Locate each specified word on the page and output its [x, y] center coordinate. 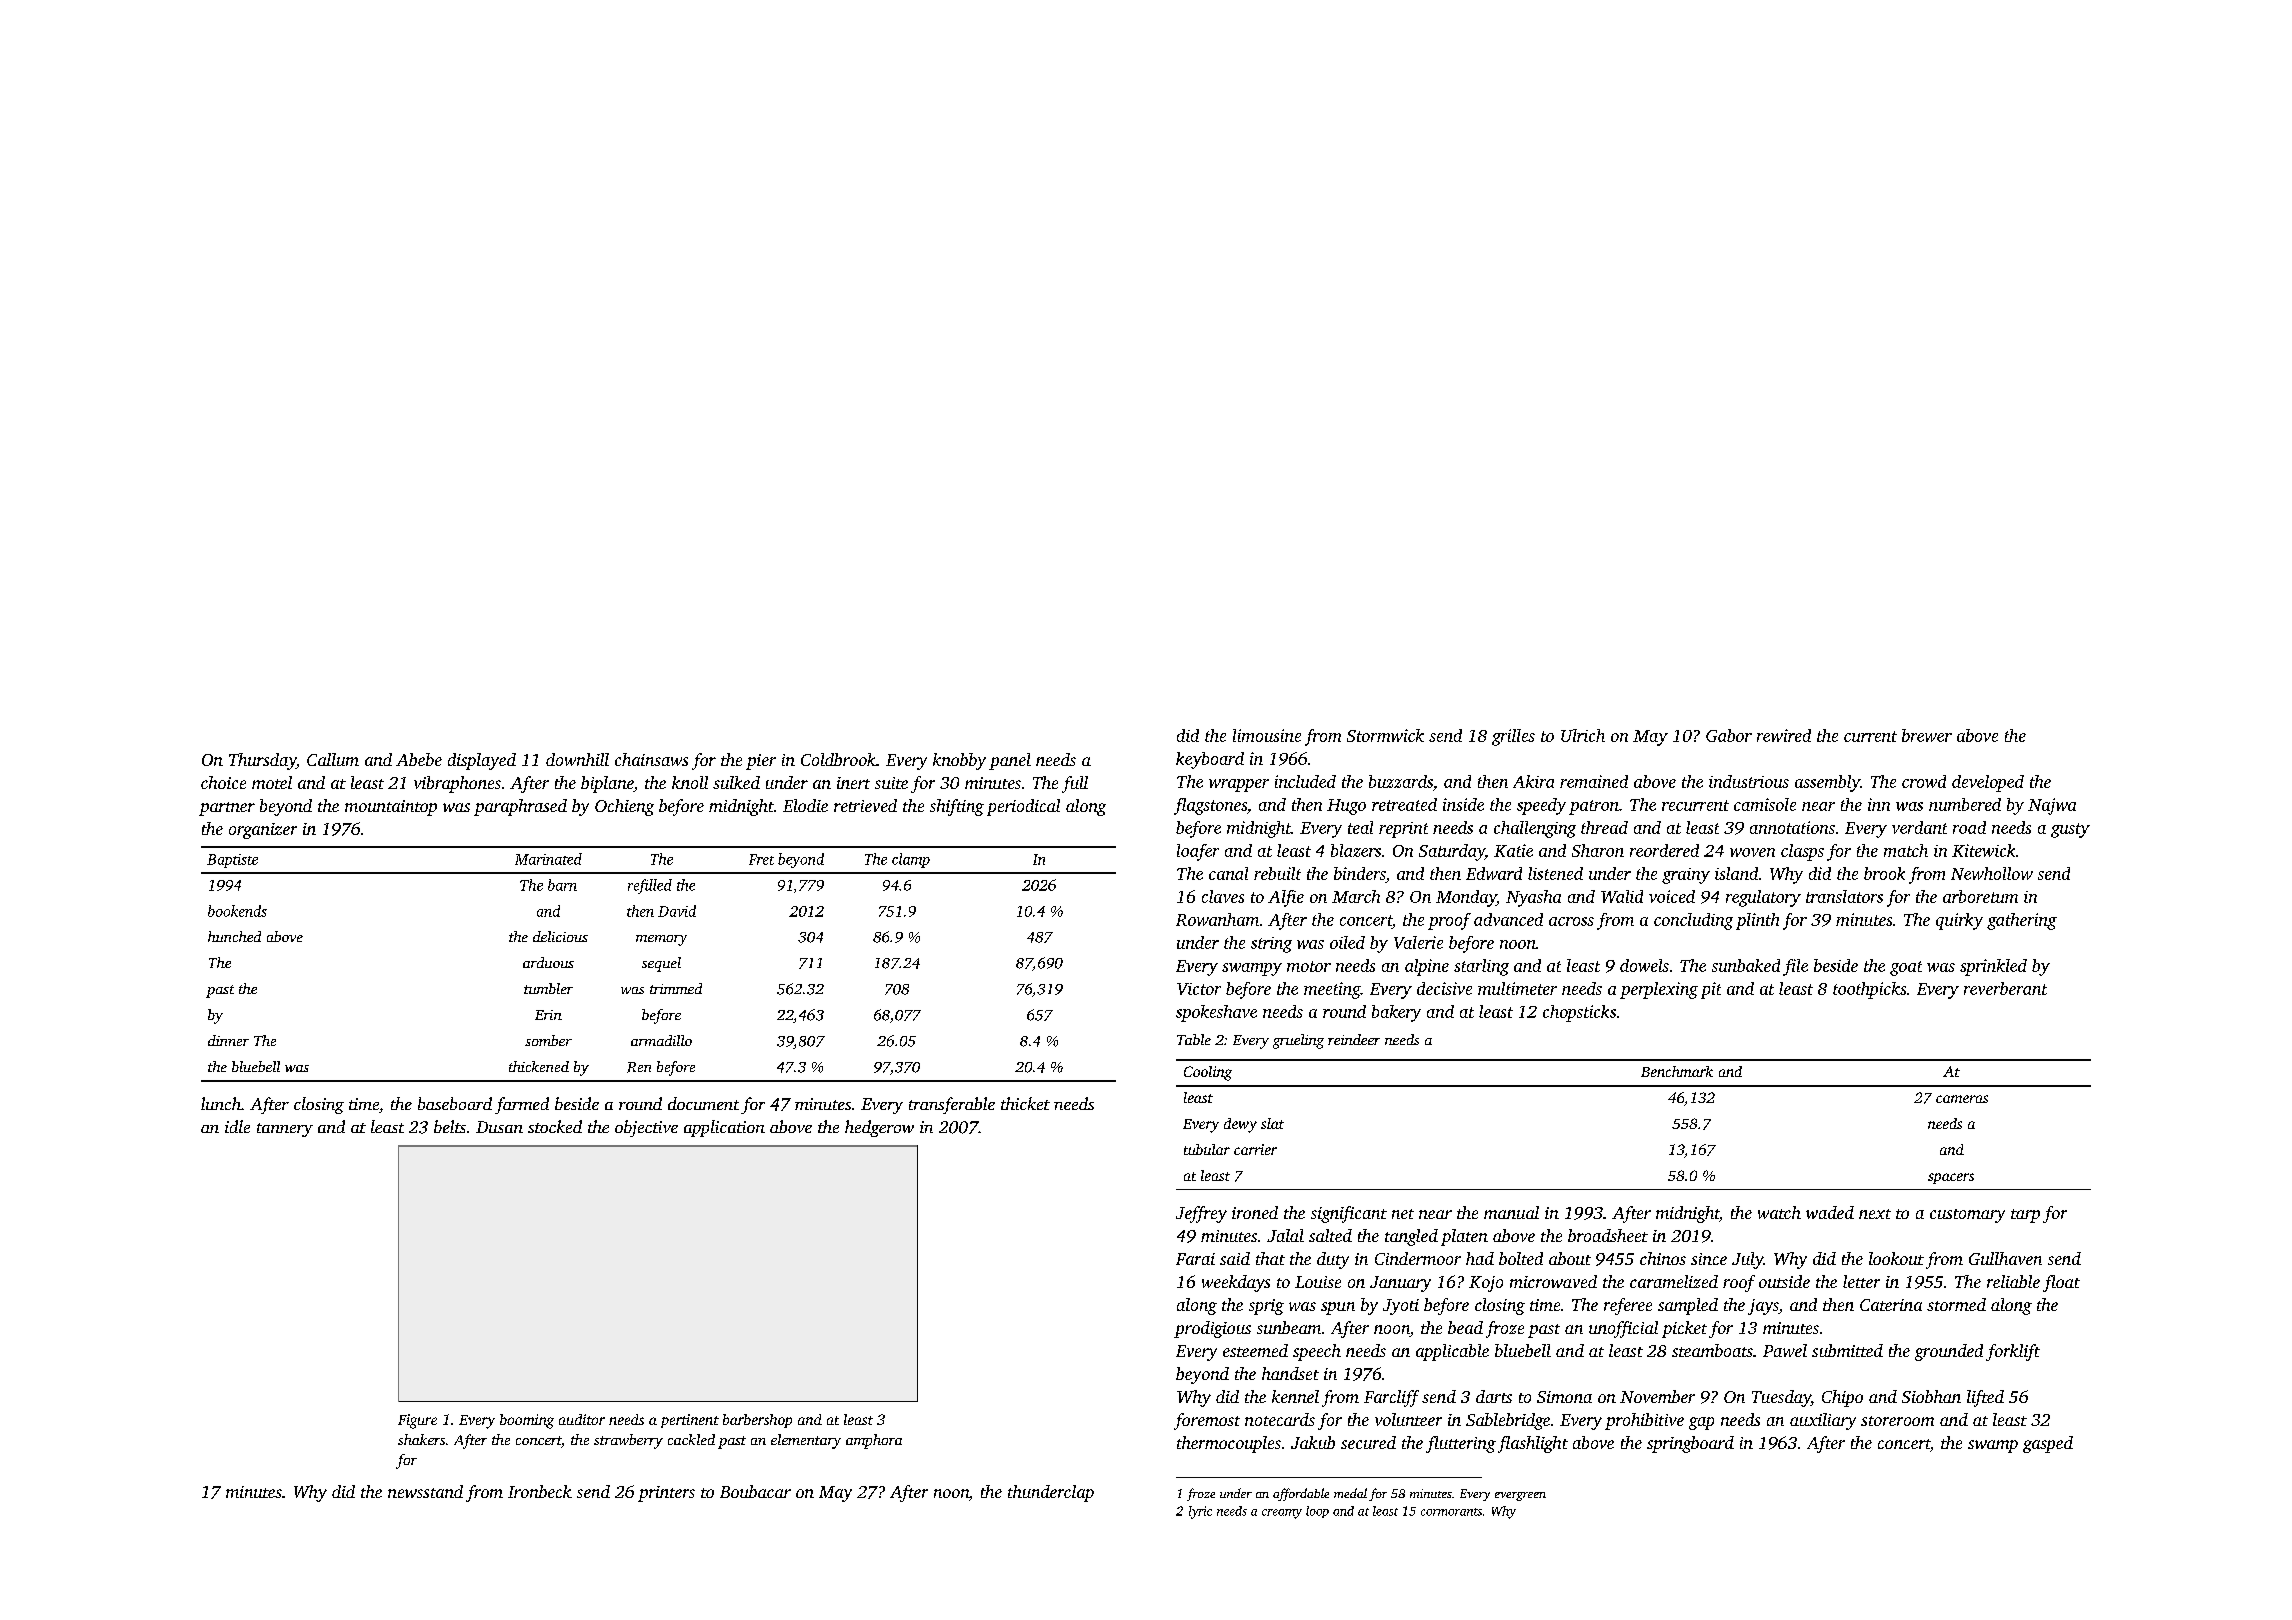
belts [450, 1126]
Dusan [499, 1127]
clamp [911, 860]
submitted [1847, 1350]
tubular [1207, 1149]
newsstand [425, 1491]
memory [661, 940]
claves [1223, 896]
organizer [263, 831]
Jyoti [1401, 1307]
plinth [1757, 921]
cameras [1962, 1099]
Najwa [2052, 806]
